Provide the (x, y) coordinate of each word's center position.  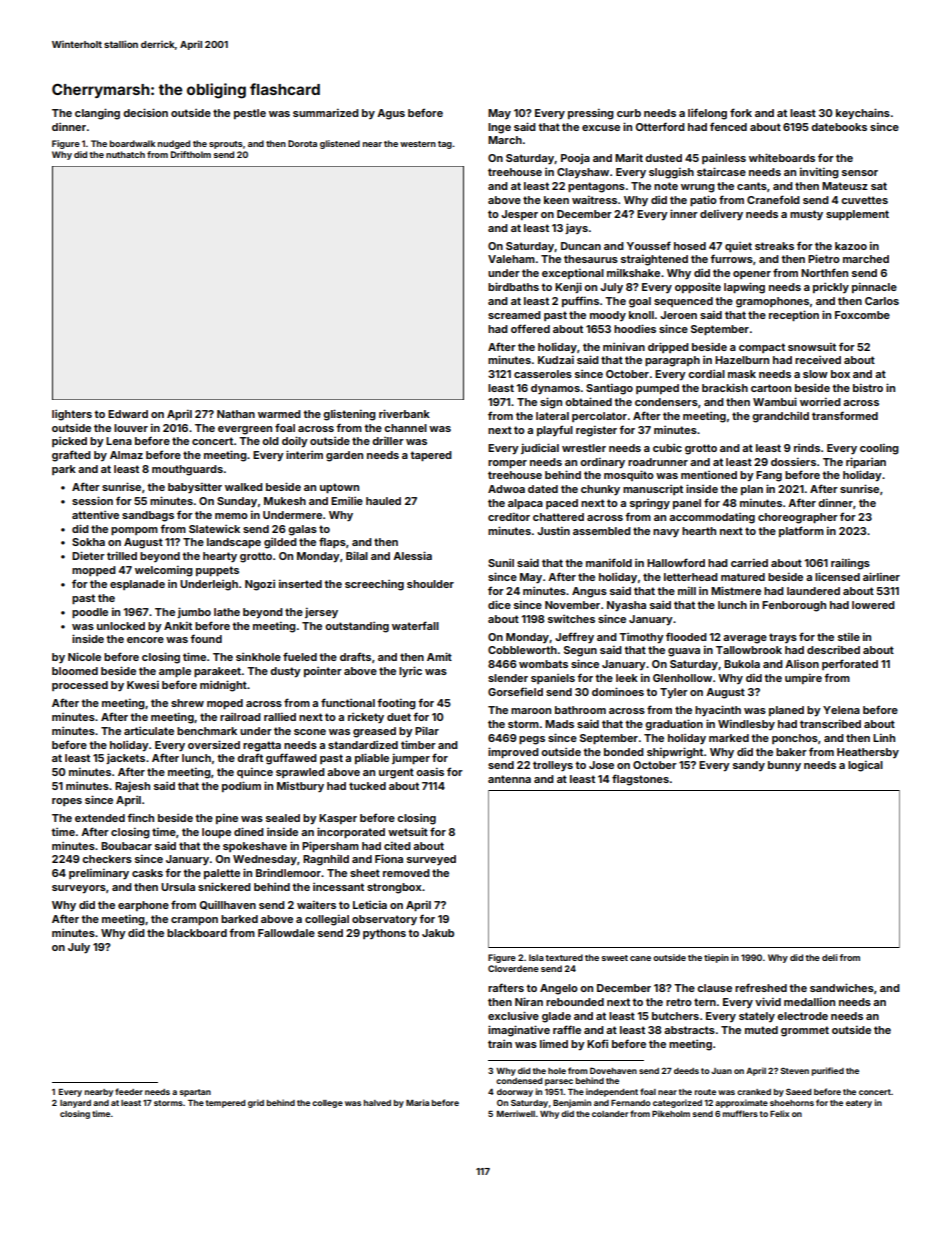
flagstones (640, 780)
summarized (326, 113)
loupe (216, 833)
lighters (72, 415)
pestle (250, 114)
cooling (879, 449)
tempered (226, 1104)
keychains (863, 114)
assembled (602, 531)
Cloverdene (513, 968)
